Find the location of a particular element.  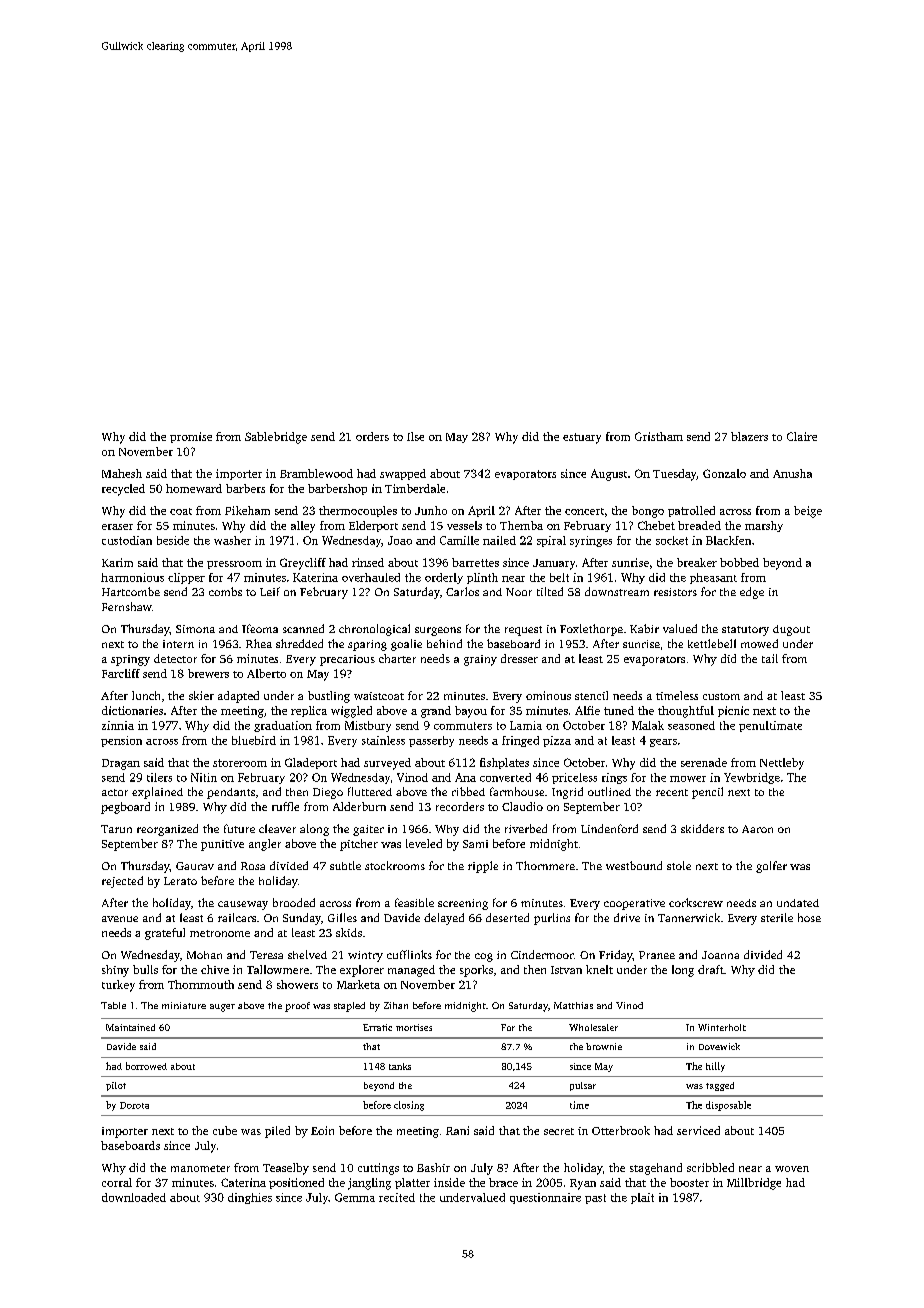

piled is located at coordinates (277, 1132).
